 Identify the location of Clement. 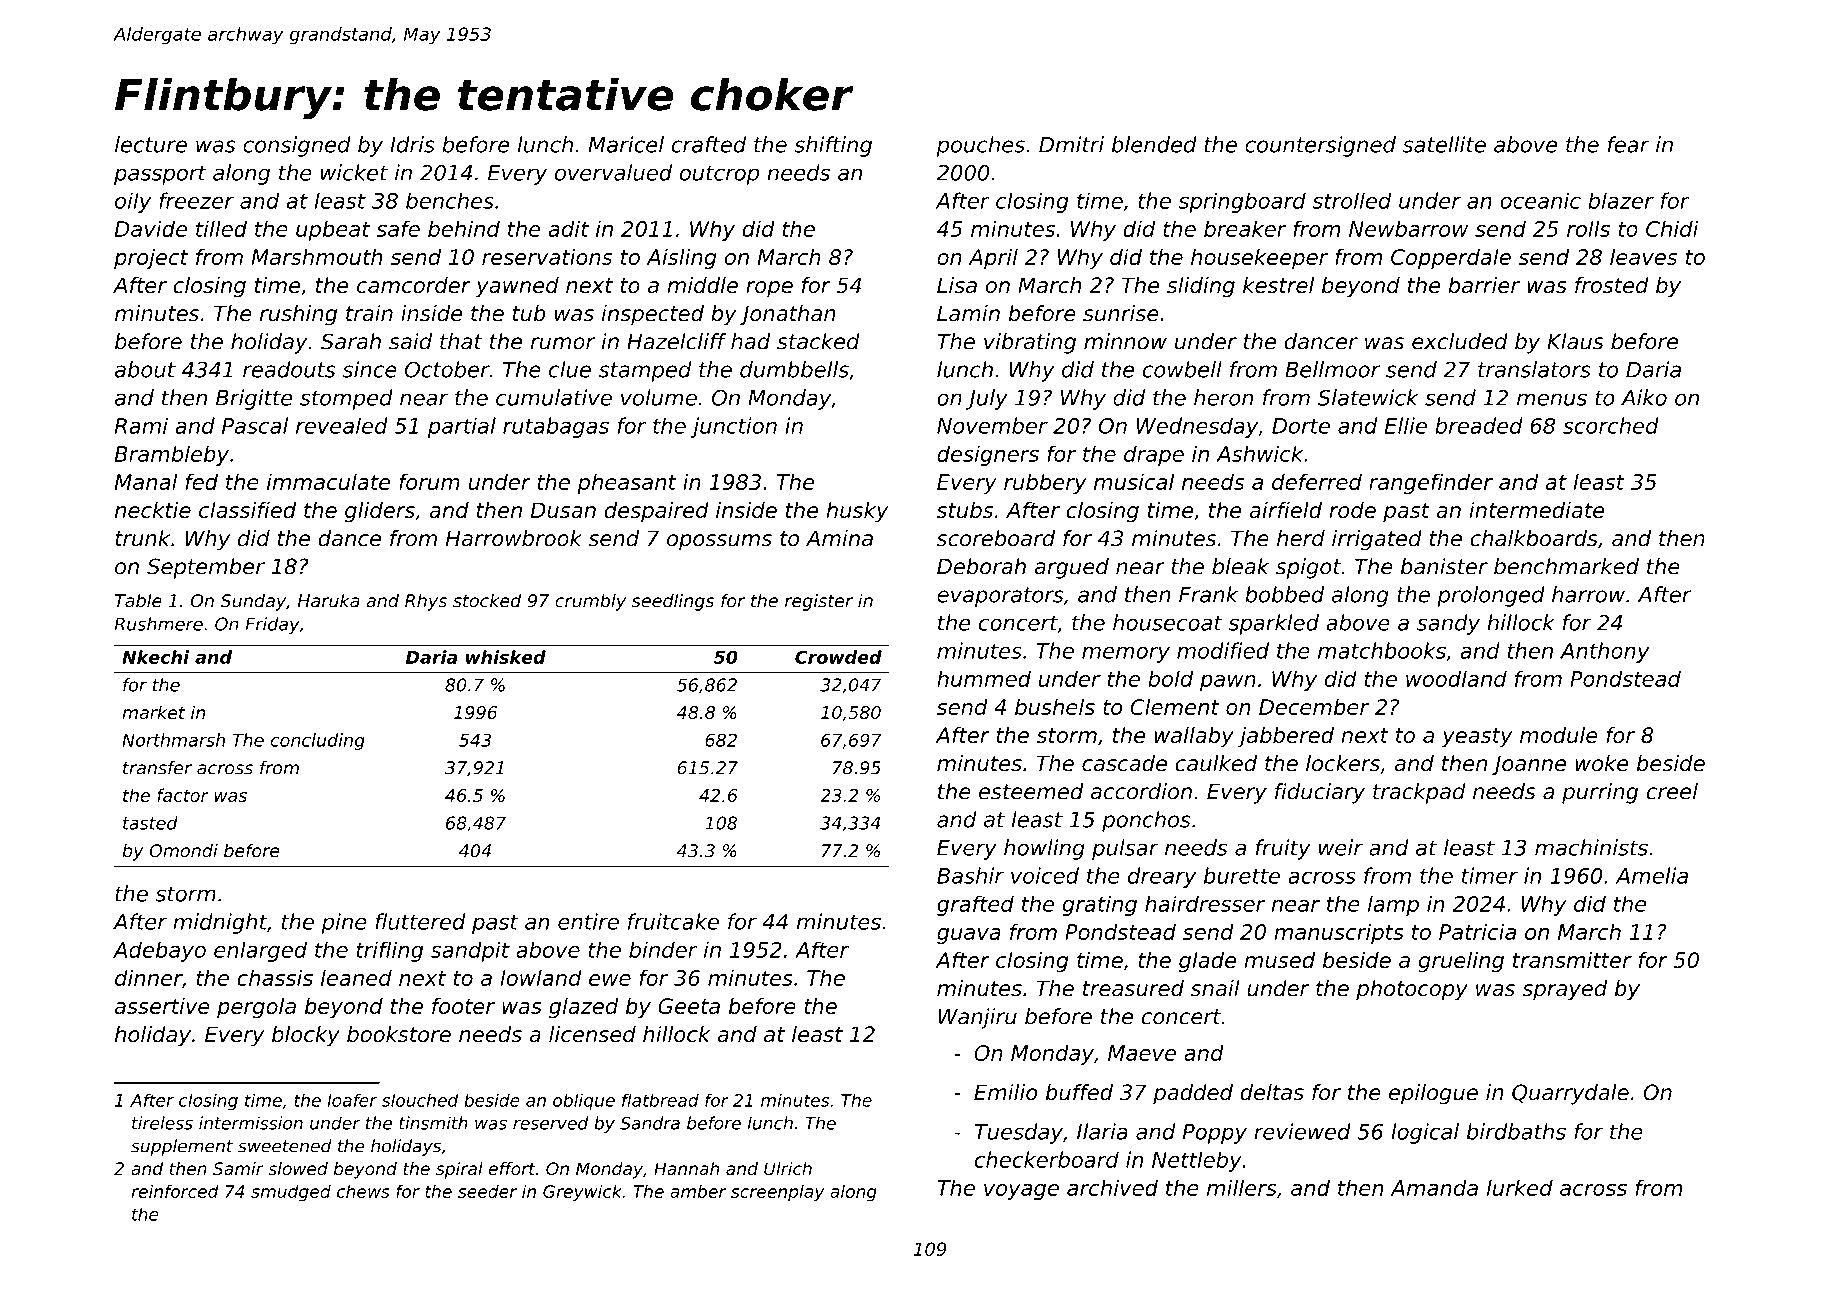
(1175, 706).
